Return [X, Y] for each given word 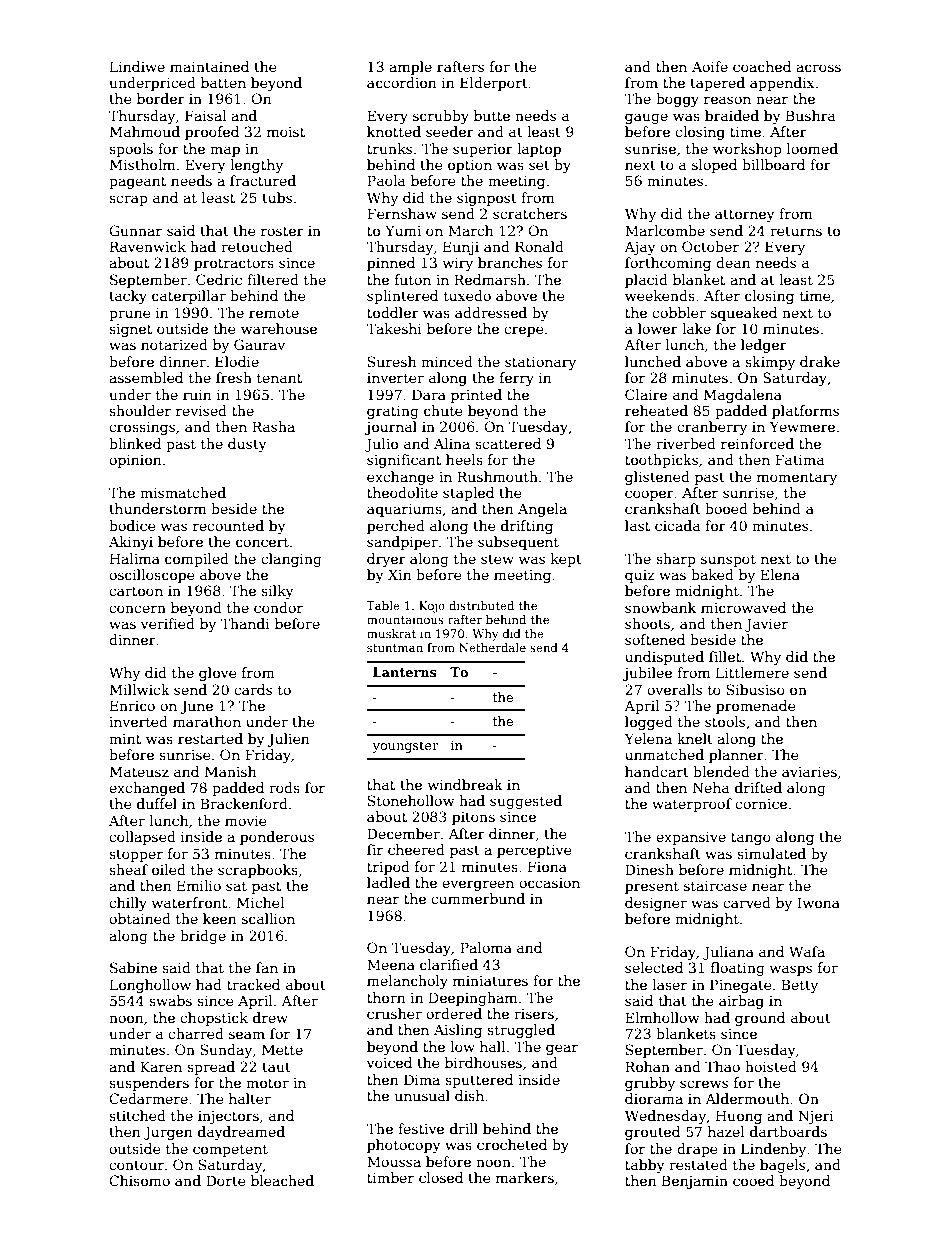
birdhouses [483, 1062]
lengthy [256, 166]
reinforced [757, 443]
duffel [157, 803]
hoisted [771, 1066]
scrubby [441, 117]
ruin [197, 395]
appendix [782, 84]
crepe [523, 331]
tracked [253, 984]
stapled [468, 494]
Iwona [818, 902]
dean [733, 262]
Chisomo [139, 1180]
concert [262, 542]
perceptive [534, 851]
